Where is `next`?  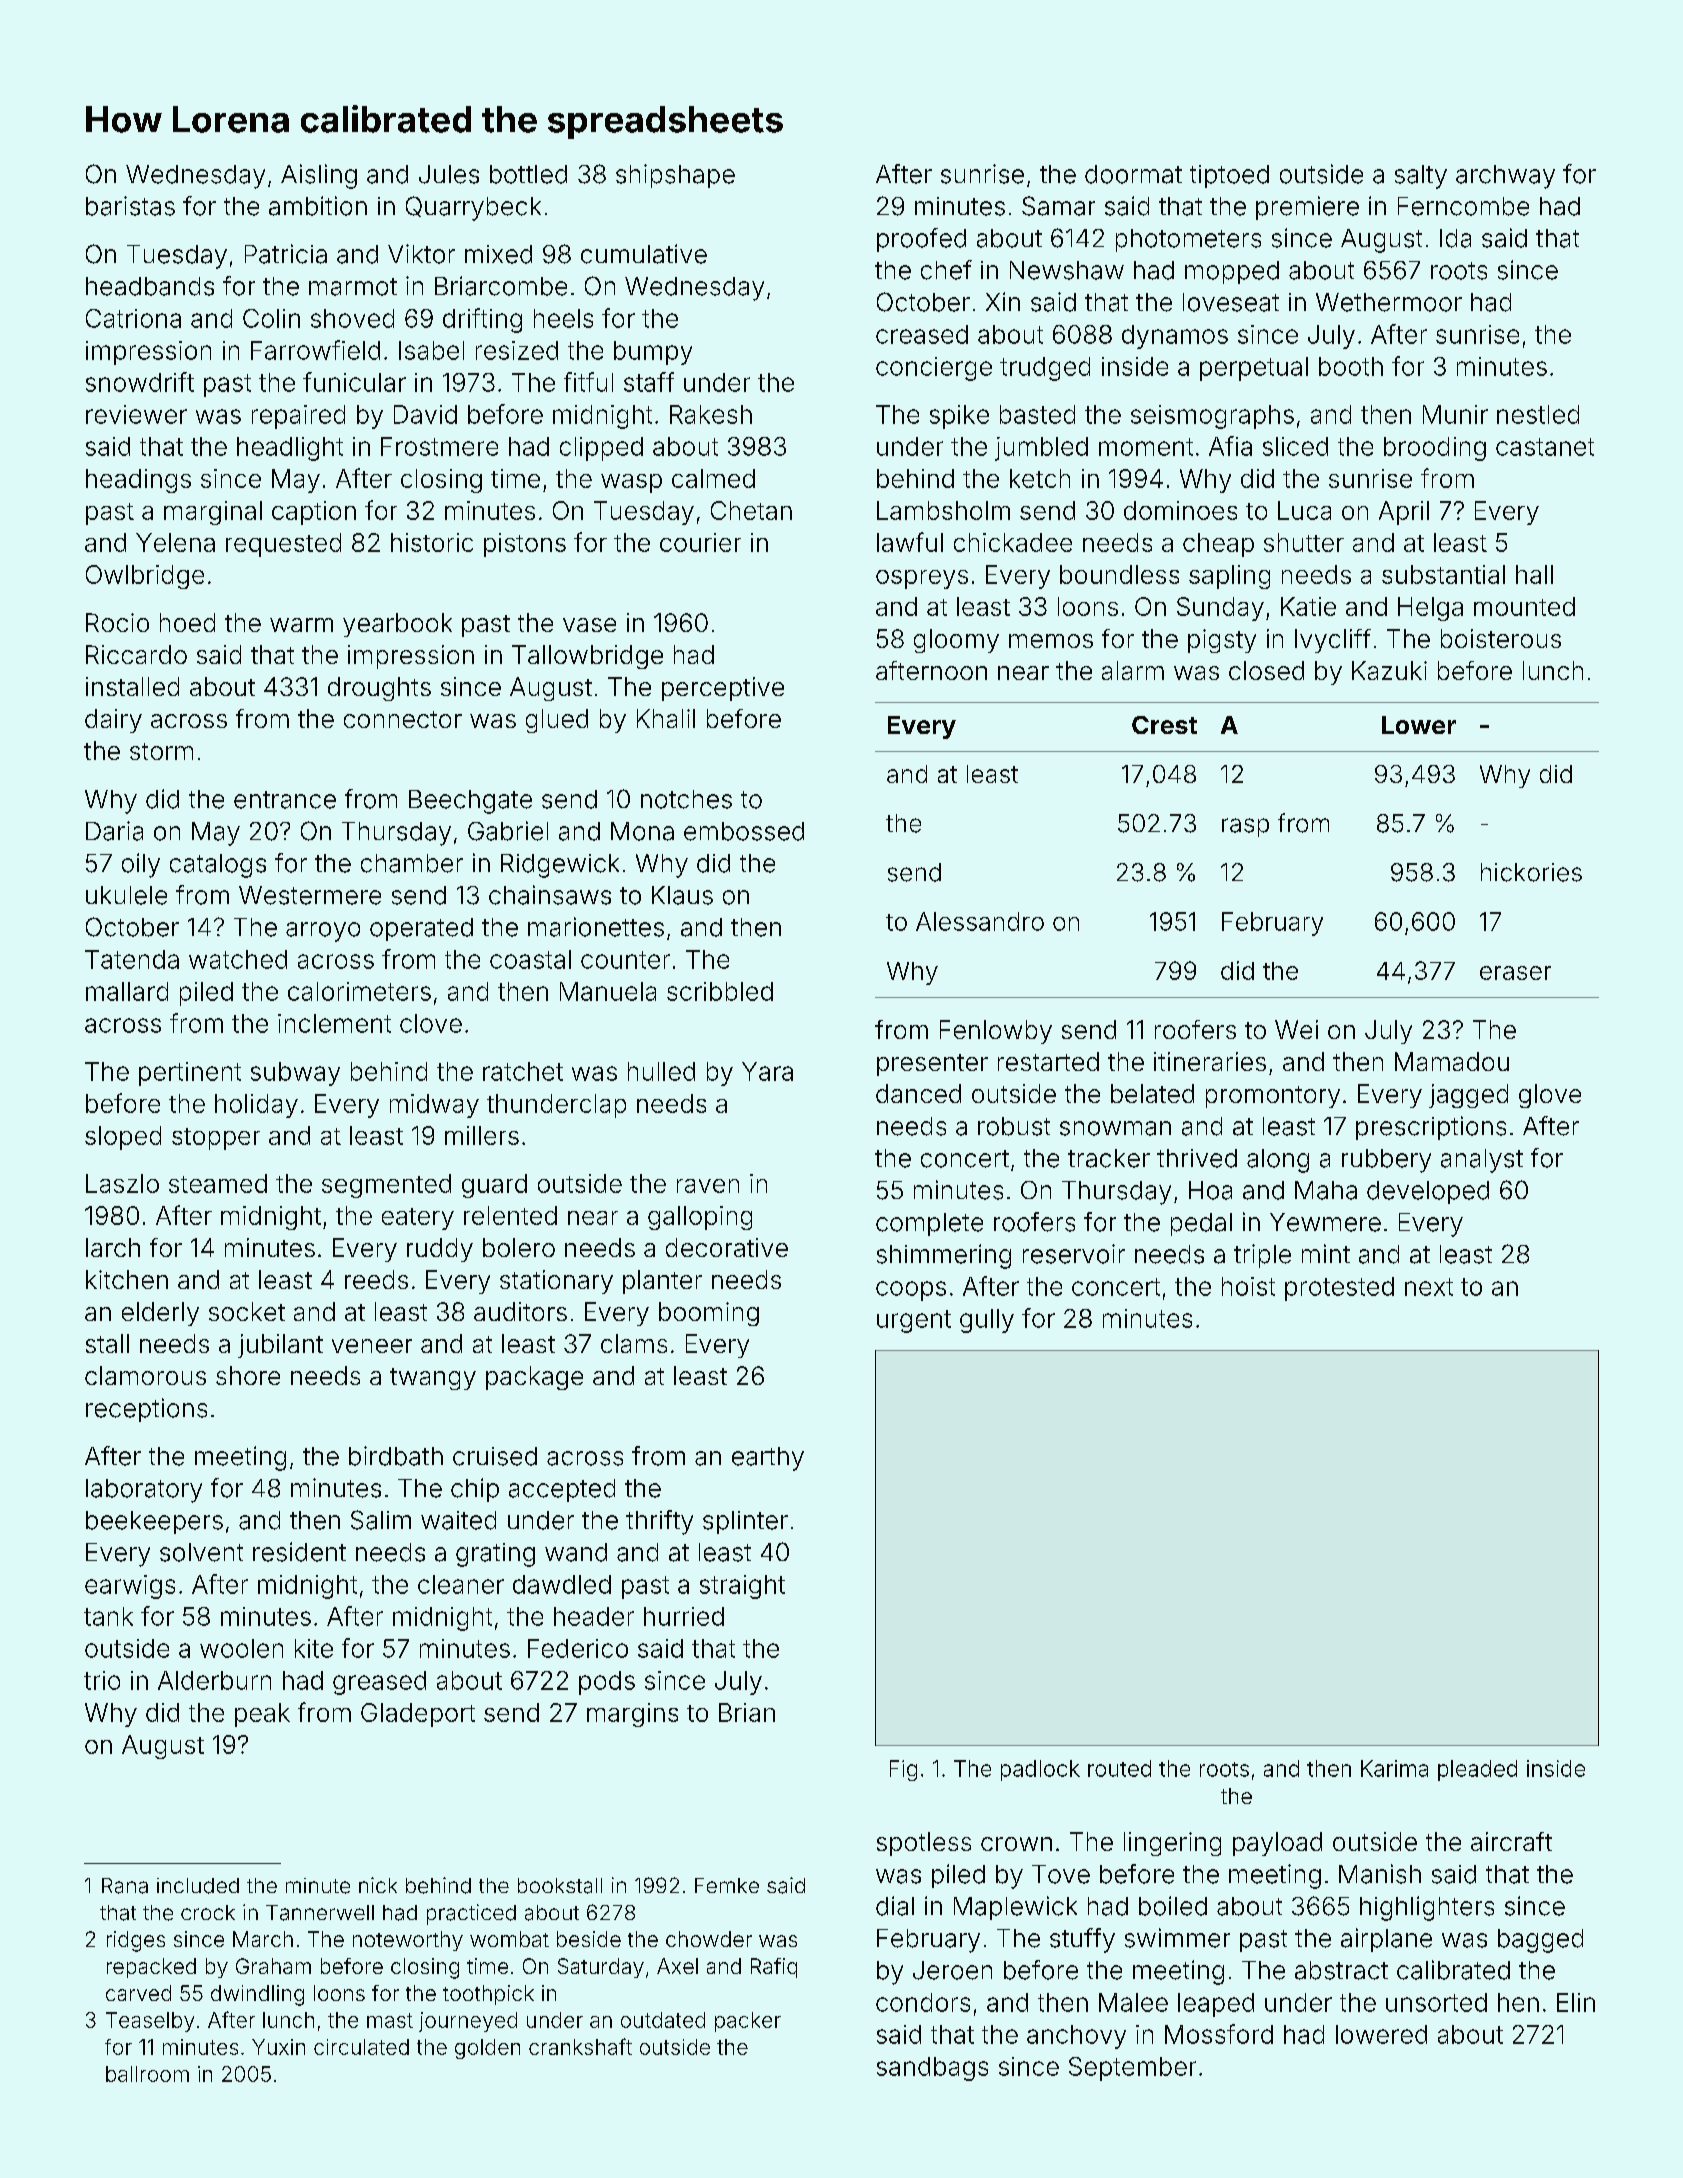 next is located at coordinates (1429, 1287).
